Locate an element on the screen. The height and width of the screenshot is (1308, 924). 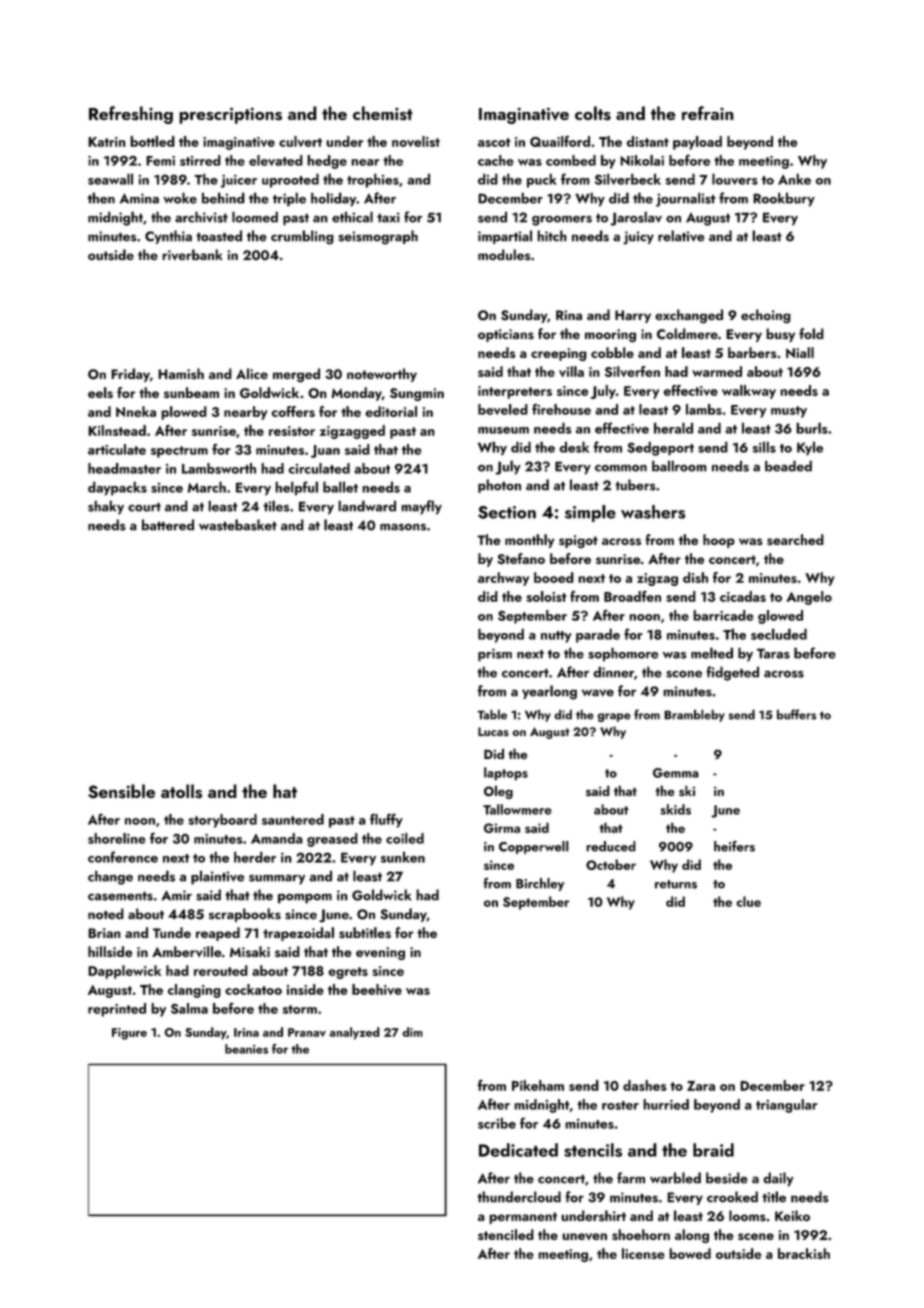
nutty is located at coordinates (556, 637).
